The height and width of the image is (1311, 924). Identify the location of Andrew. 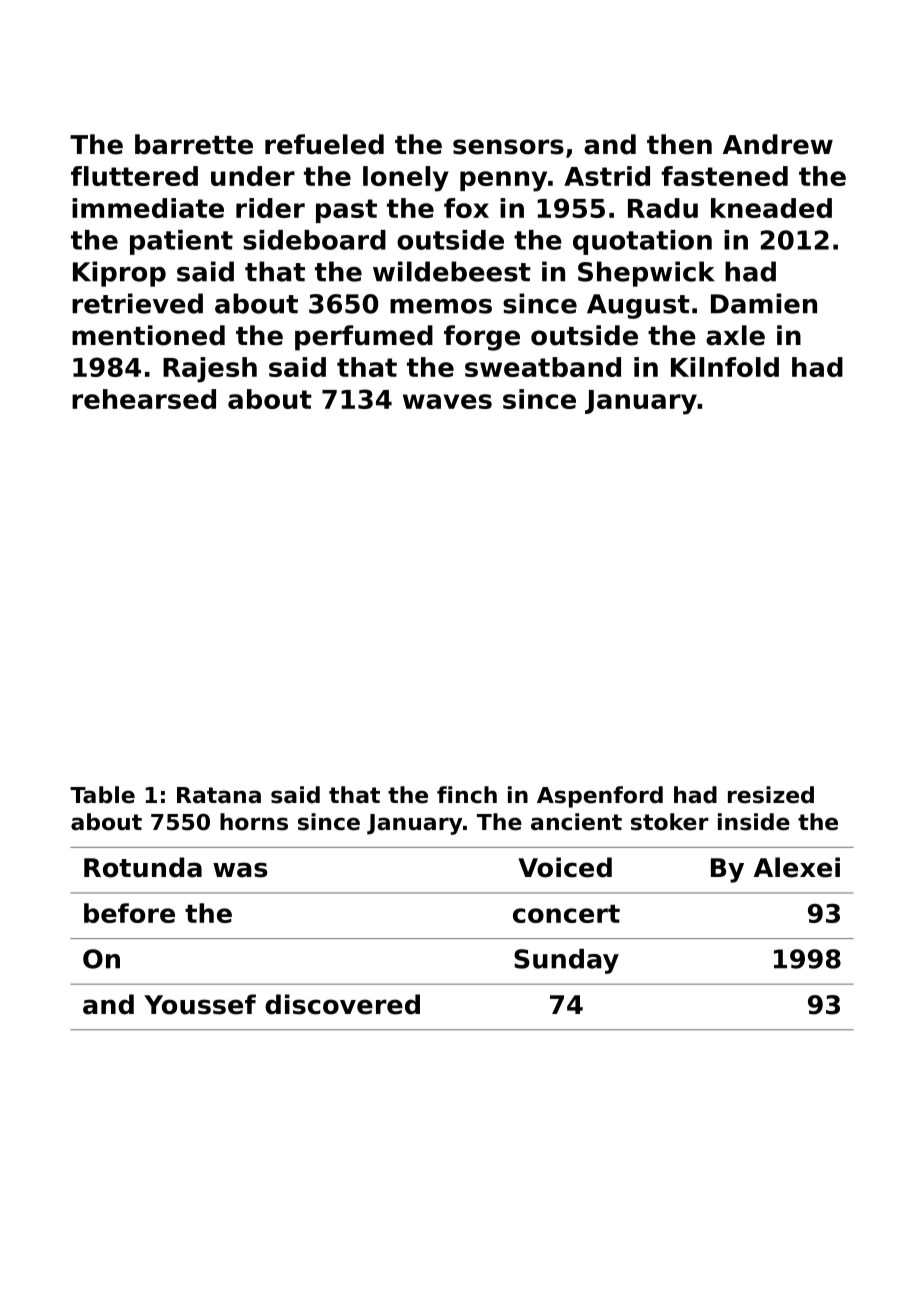
(778, 144).
